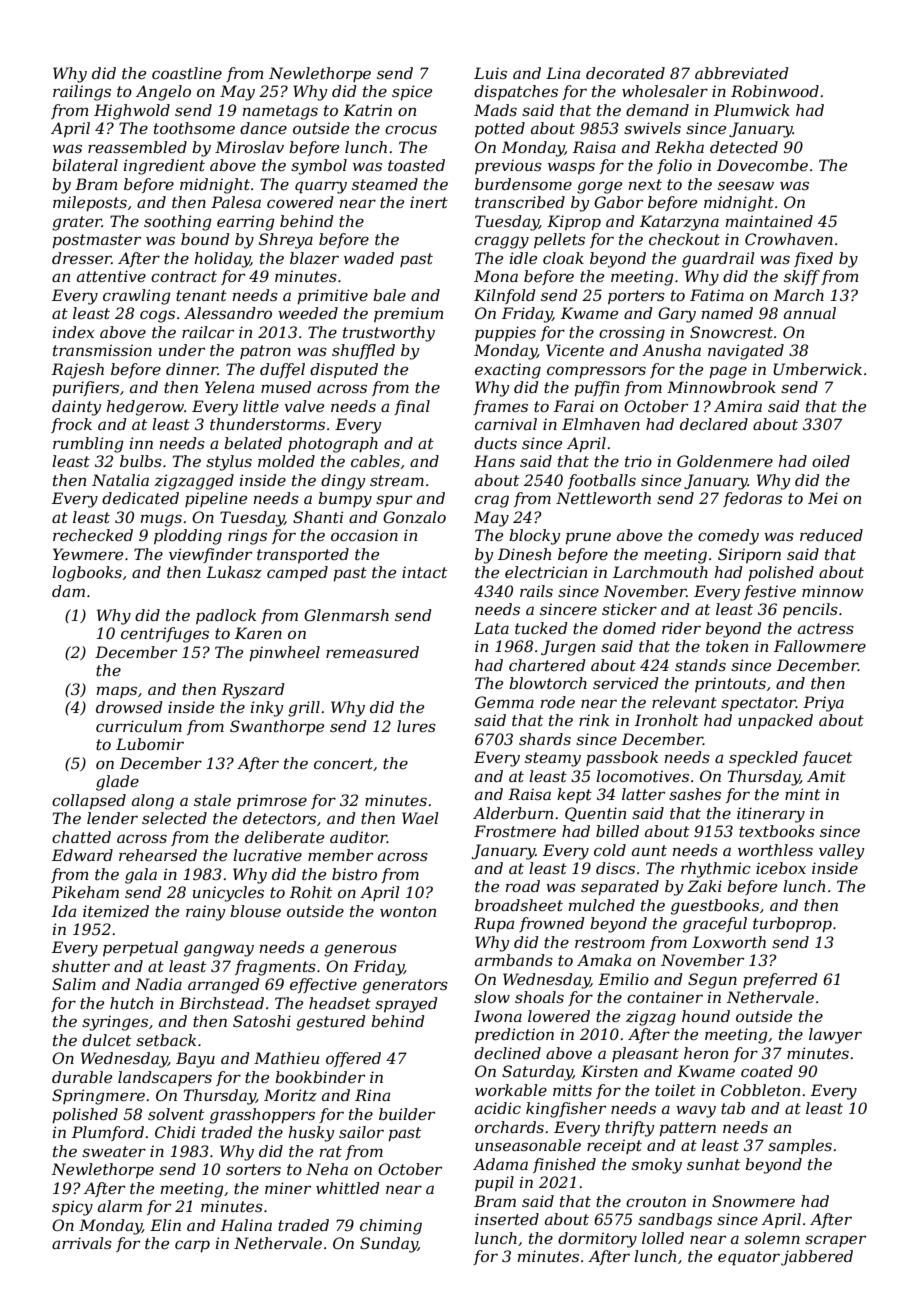 The image size is (924, 1308). Describe the element at coordinates (625, 73) in the page. I see `decorated` at that location.
